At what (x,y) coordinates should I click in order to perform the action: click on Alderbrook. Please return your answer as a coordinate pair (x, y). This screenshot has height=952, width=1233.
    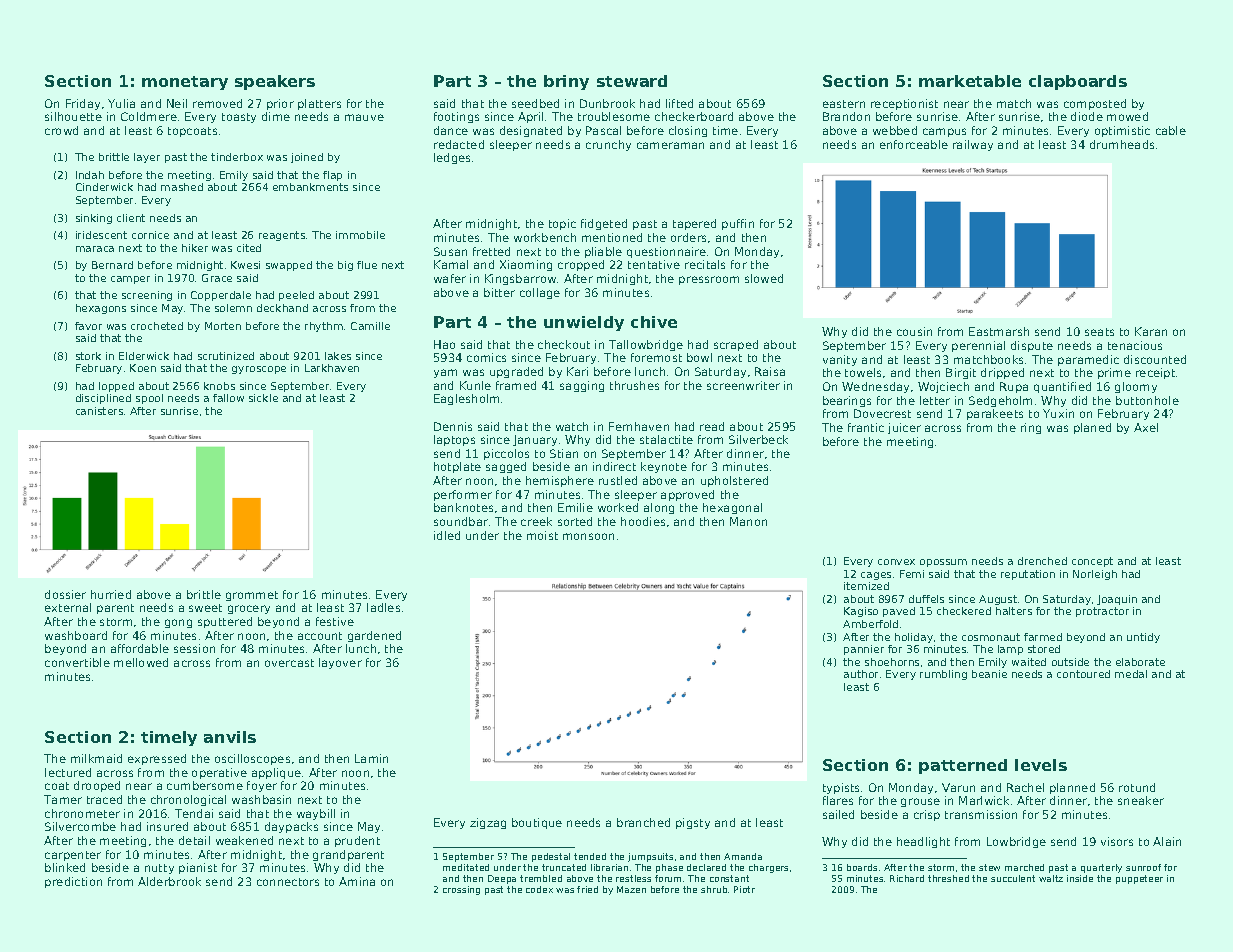
    Looking at the image, I should click on (169, 881).
